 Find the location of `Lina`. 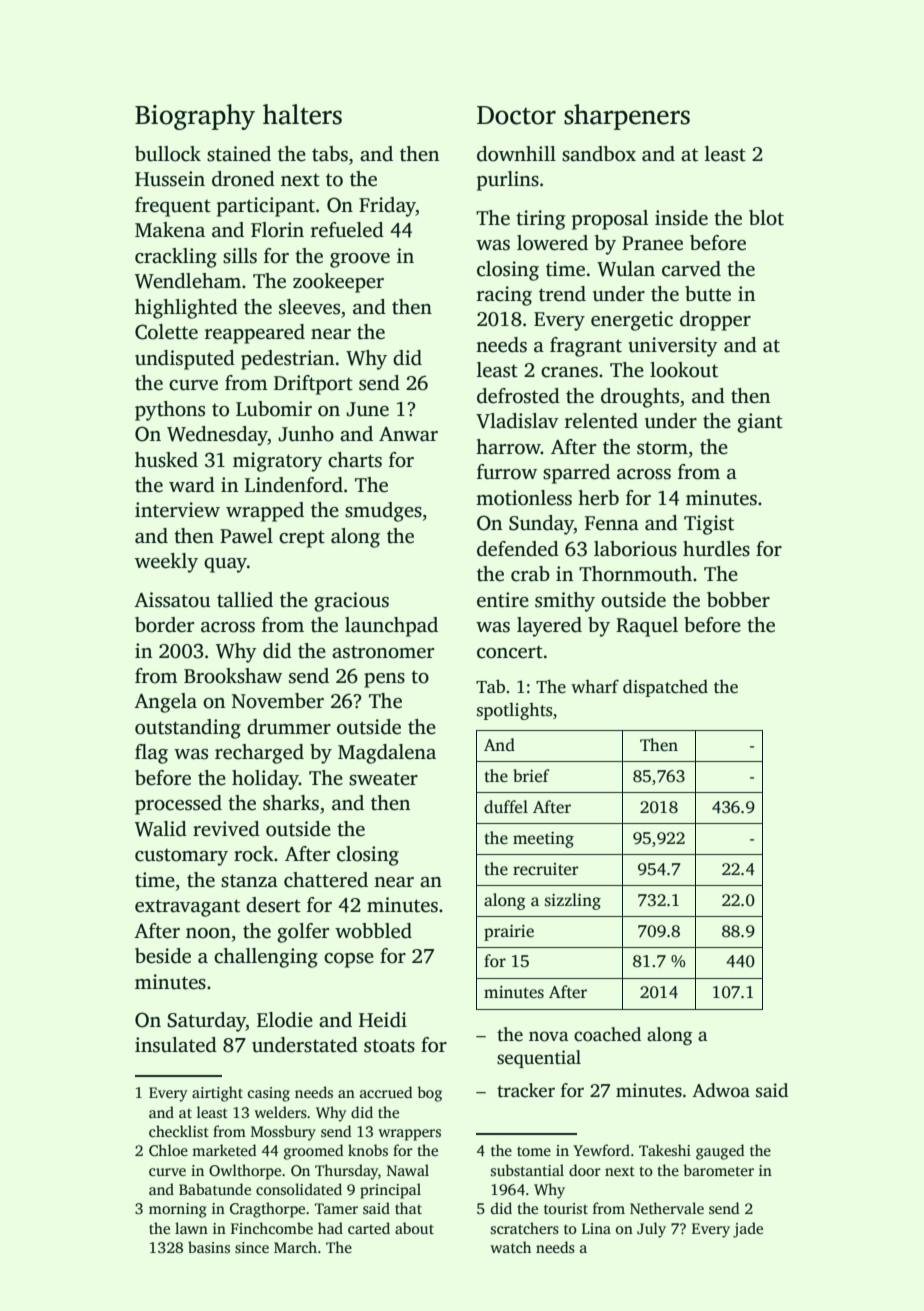

Lina is located at coordinates (596, 1228).
